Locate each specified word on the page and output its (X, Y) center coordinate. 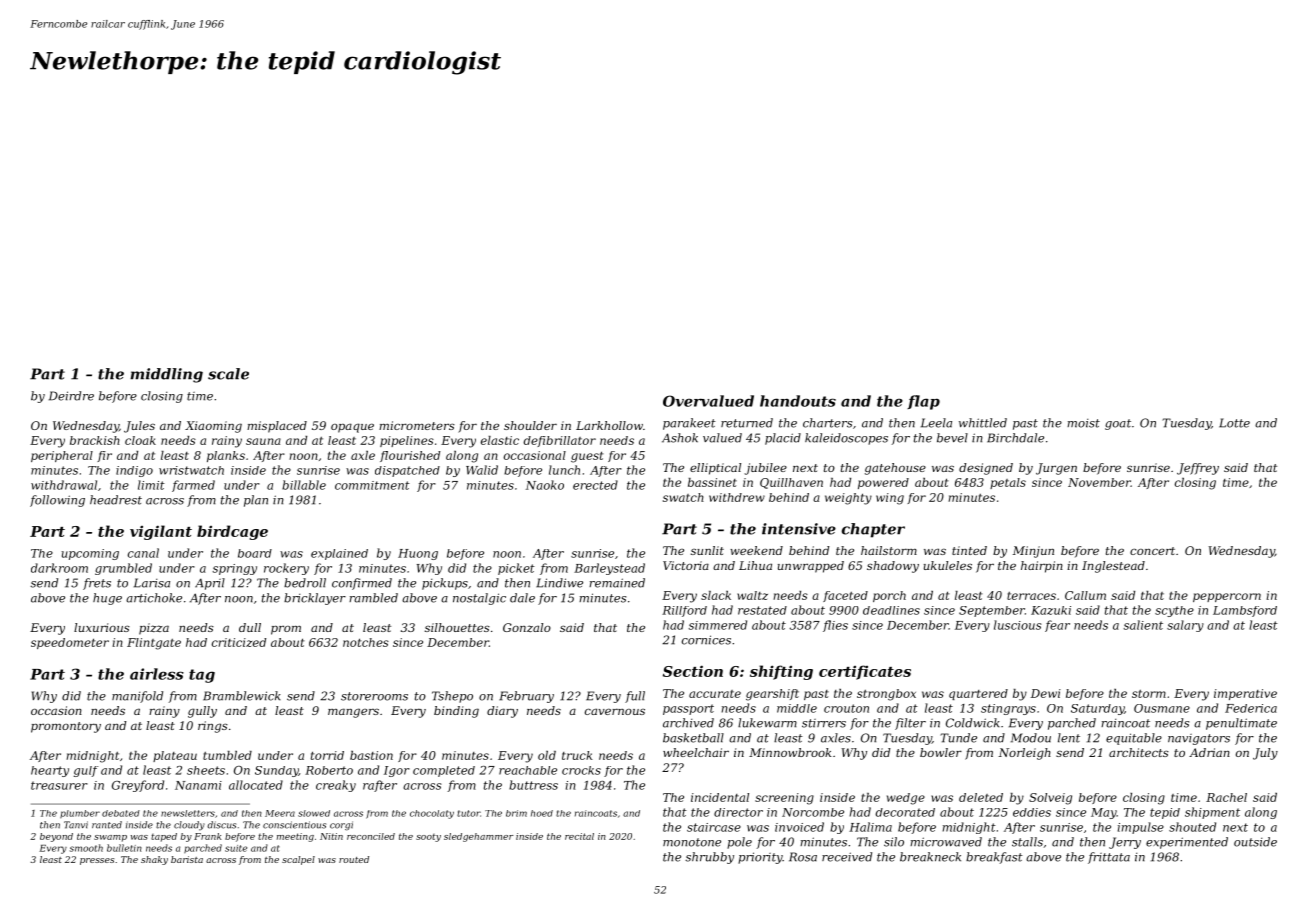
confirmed (362, 584)
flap (923, 402)
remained (617, 583)
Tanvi (76, 825)
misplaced (277, 427)
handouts (798, 401)
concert (1152, 551)
